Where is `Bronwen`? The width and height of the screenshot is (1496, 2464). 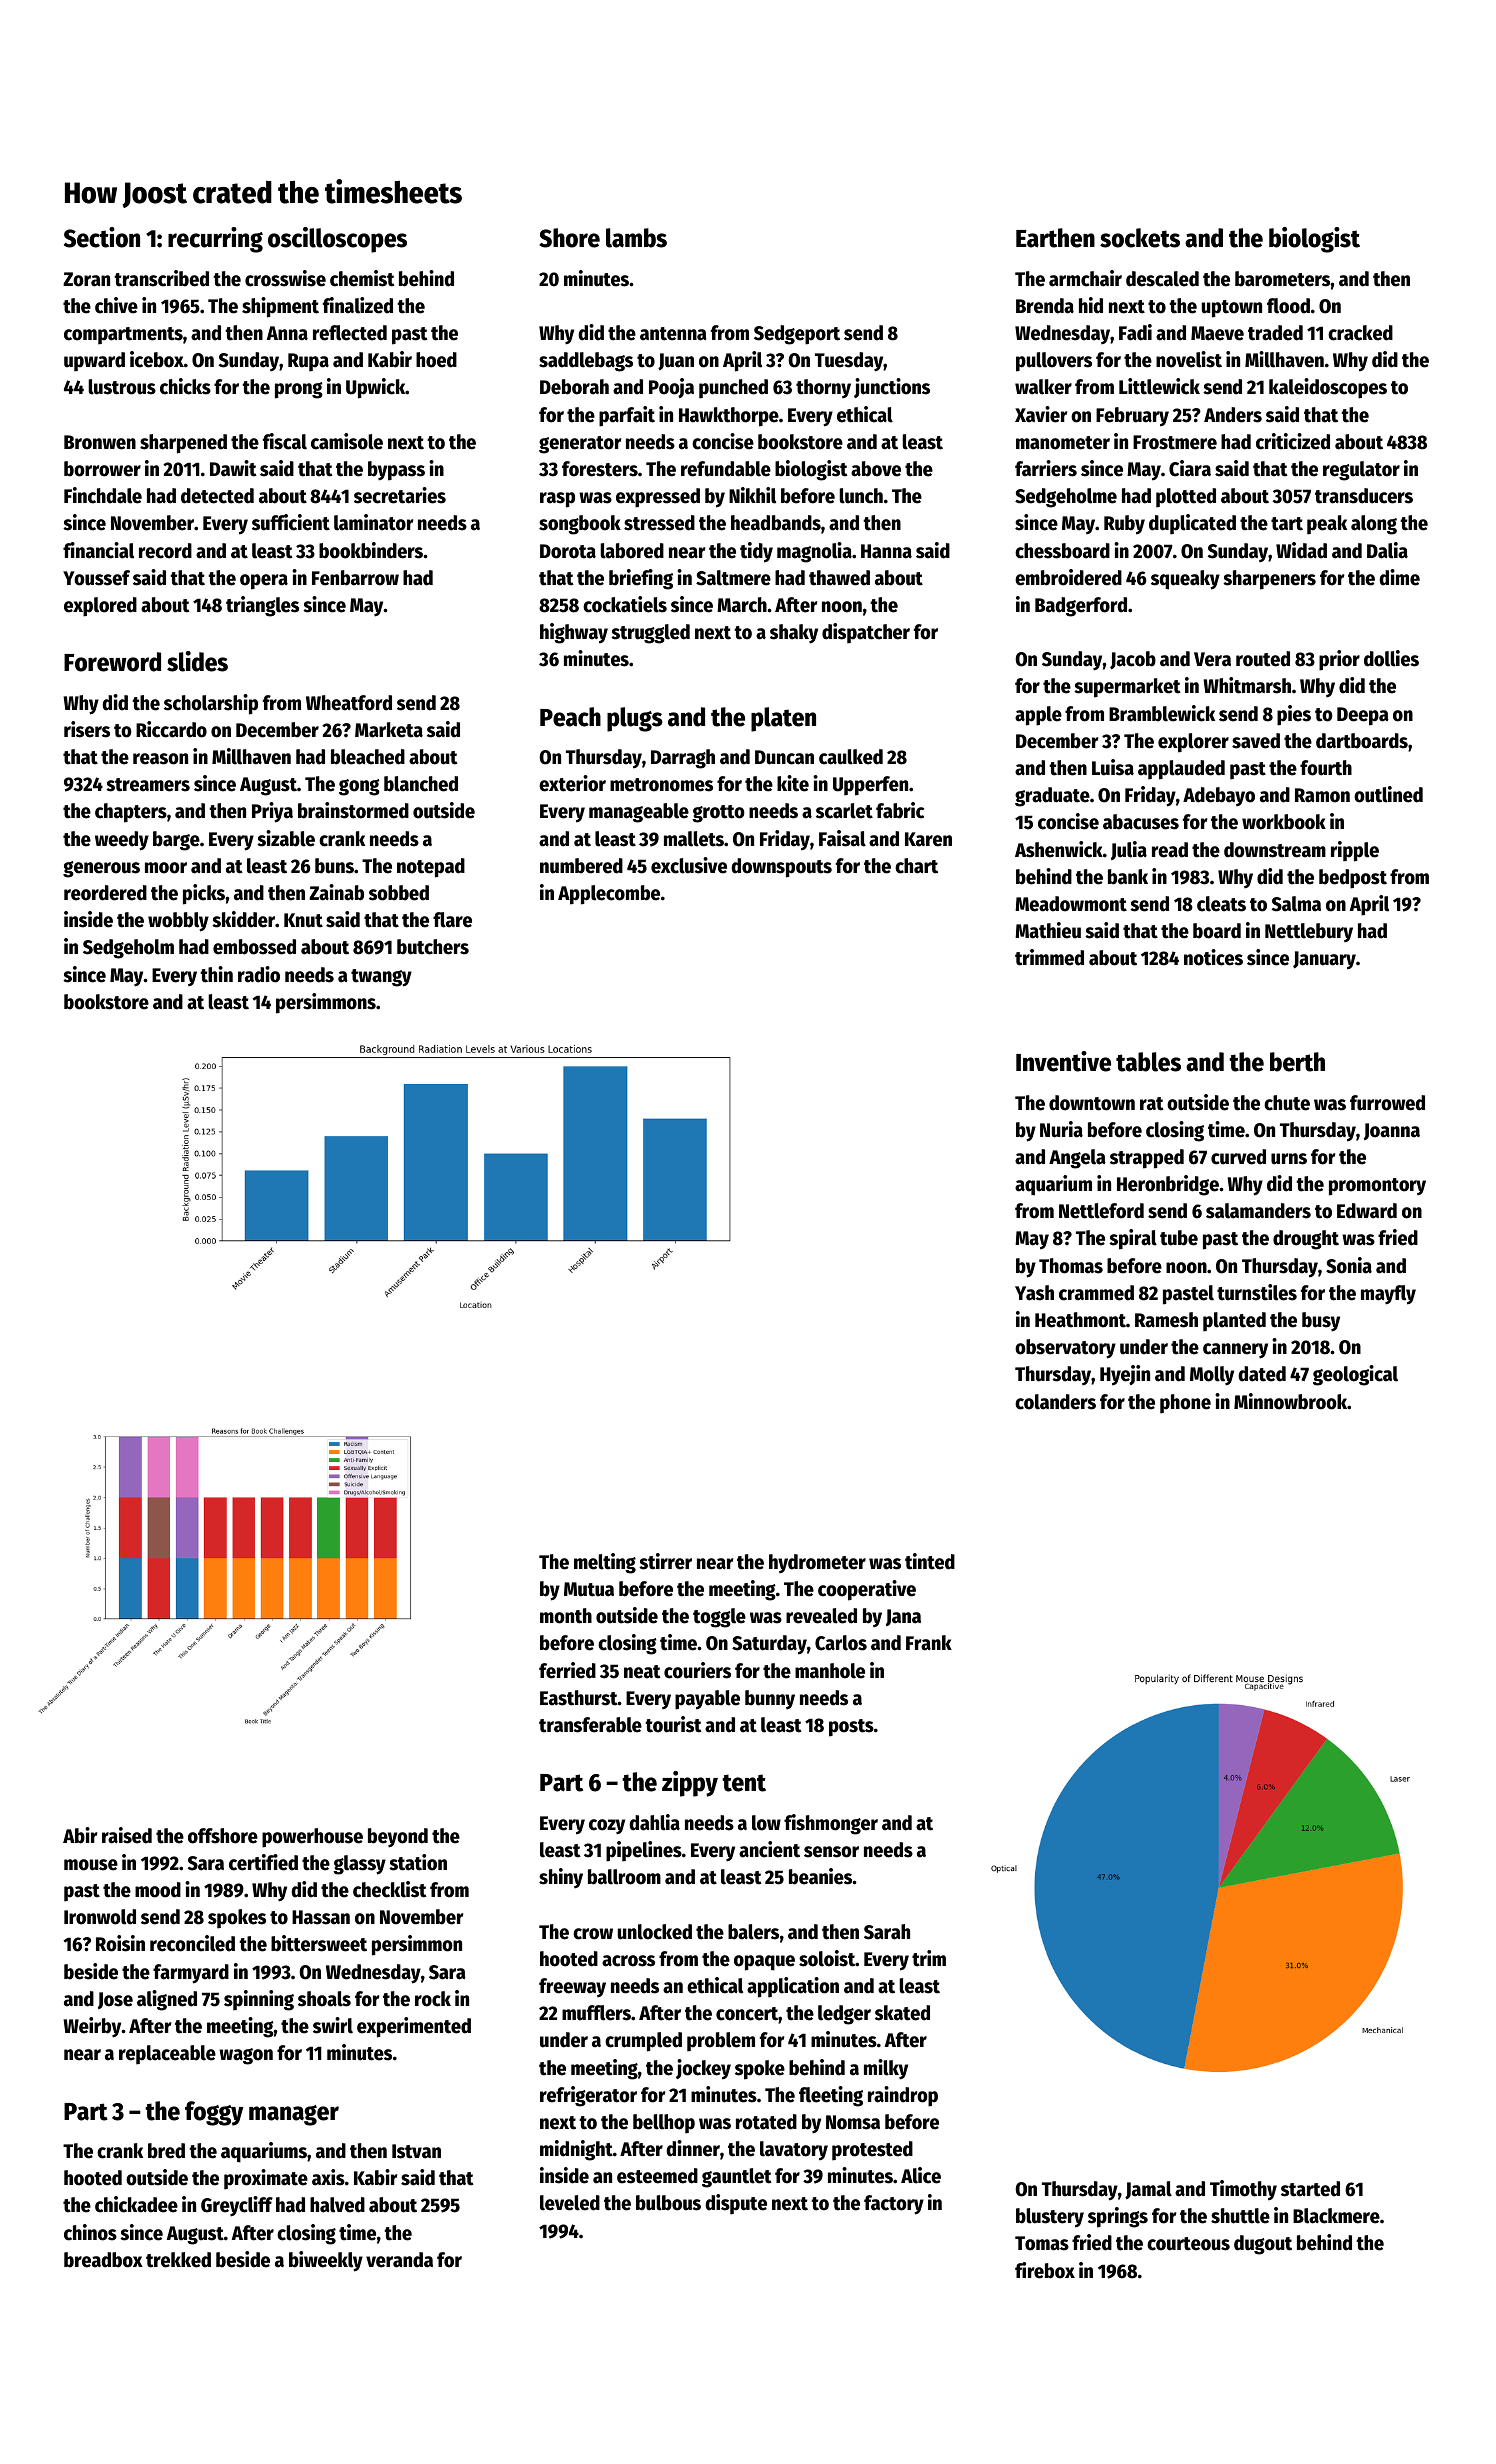 Bronwen is located at coordinates (100, 442).
